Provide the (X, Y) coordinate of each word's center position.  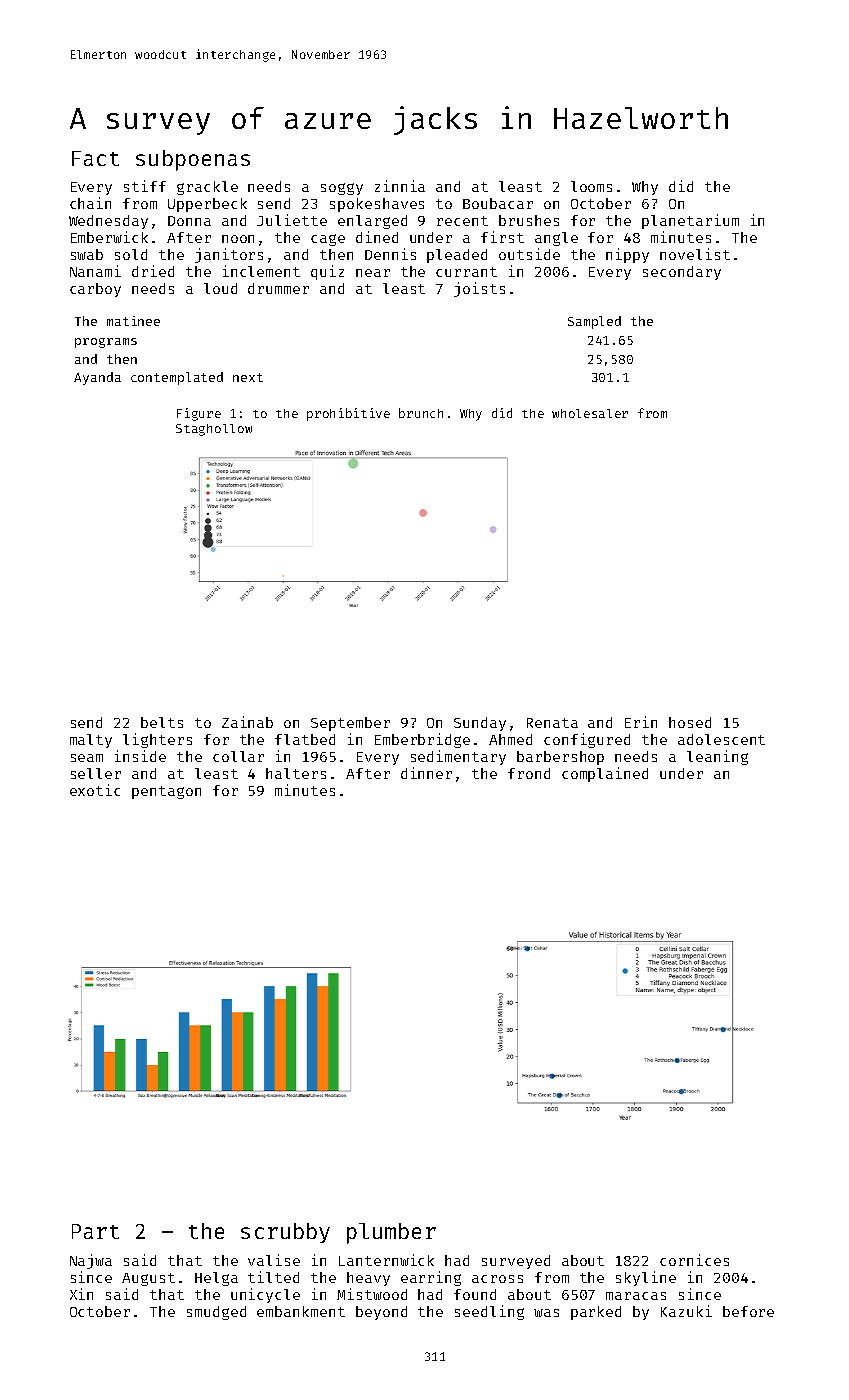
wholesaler (590, 413)
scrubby (285, 1233)
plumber (391, 1233)
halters (296, 773)
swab (87, 254)
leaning (717, 757)
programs (106, 343)
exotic (95, 790)
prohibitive (348, 414)
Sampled (594, 322)
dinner (426, 773)
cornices (694, 1260)
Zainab (247, 722)
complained (605, 774)
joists (479, 289)
